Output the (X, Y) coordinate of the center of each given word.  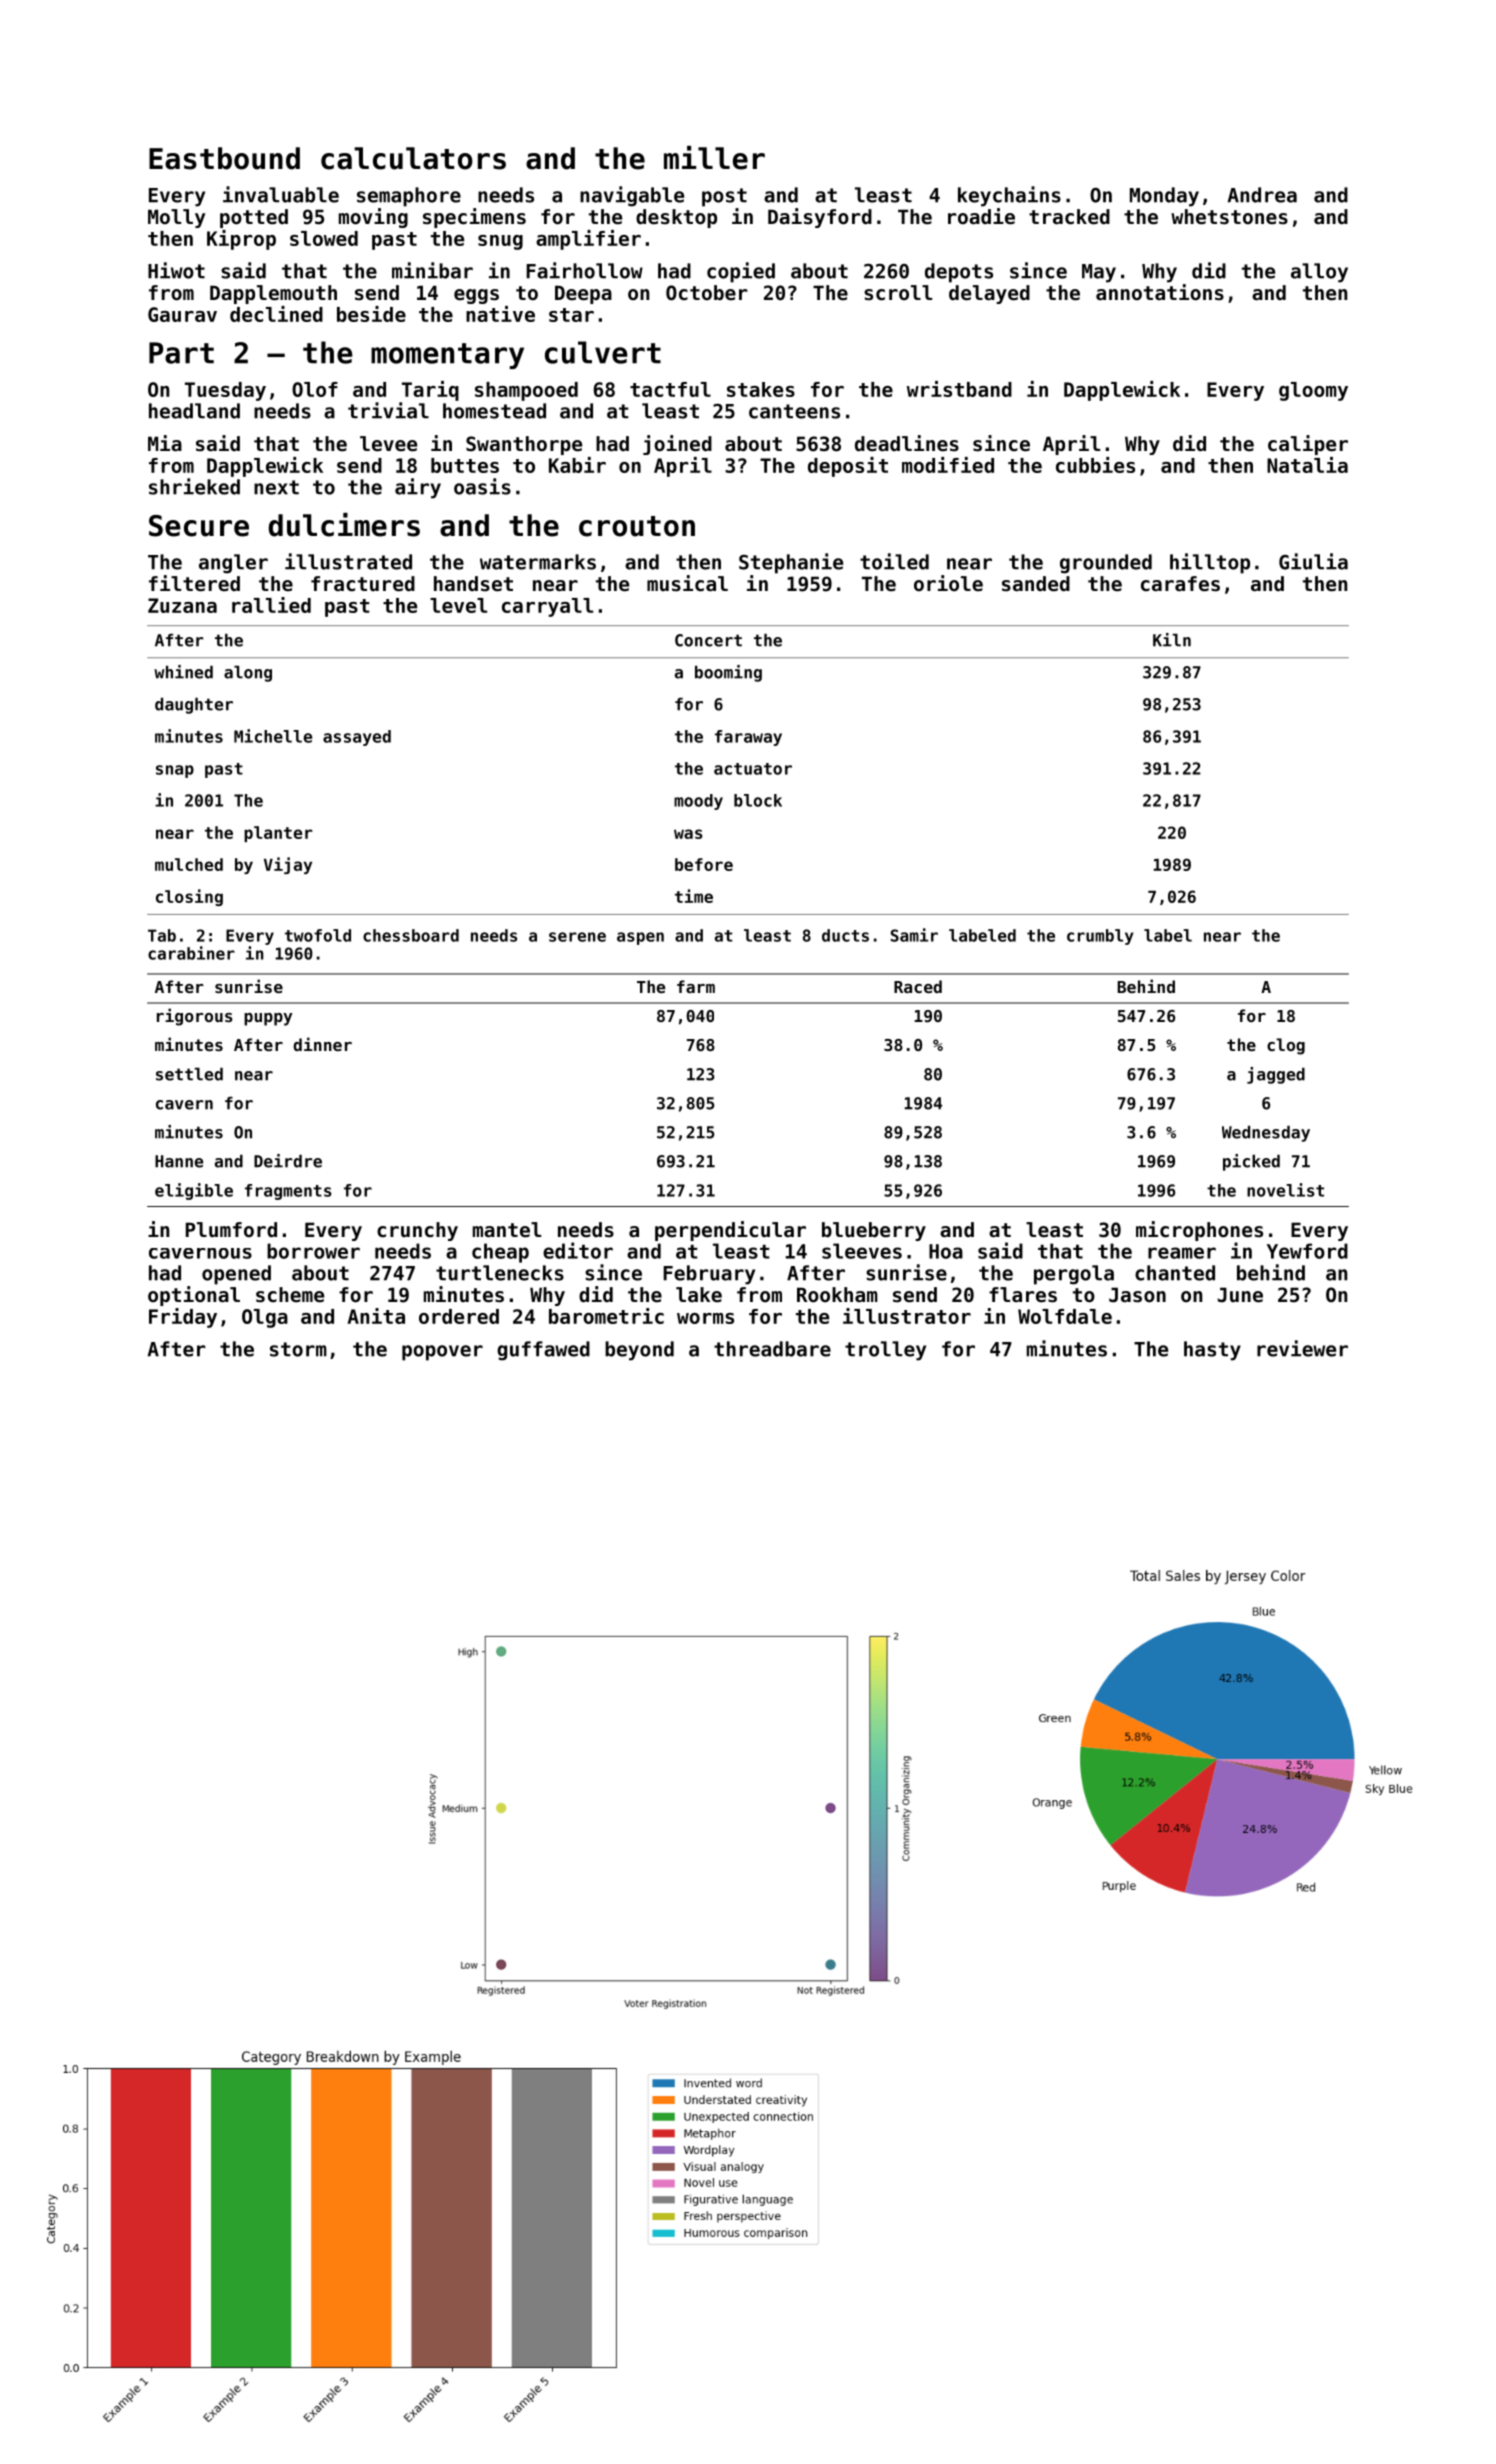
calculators (413, 158)
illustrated (348, 561)
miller (714, 158)
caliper (1308, 445)
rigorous (195, 1017)
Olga (265, 1318)
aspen (640, 938)
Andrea (1262, 195)
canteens (794, 411)
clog (1286, 1046)
